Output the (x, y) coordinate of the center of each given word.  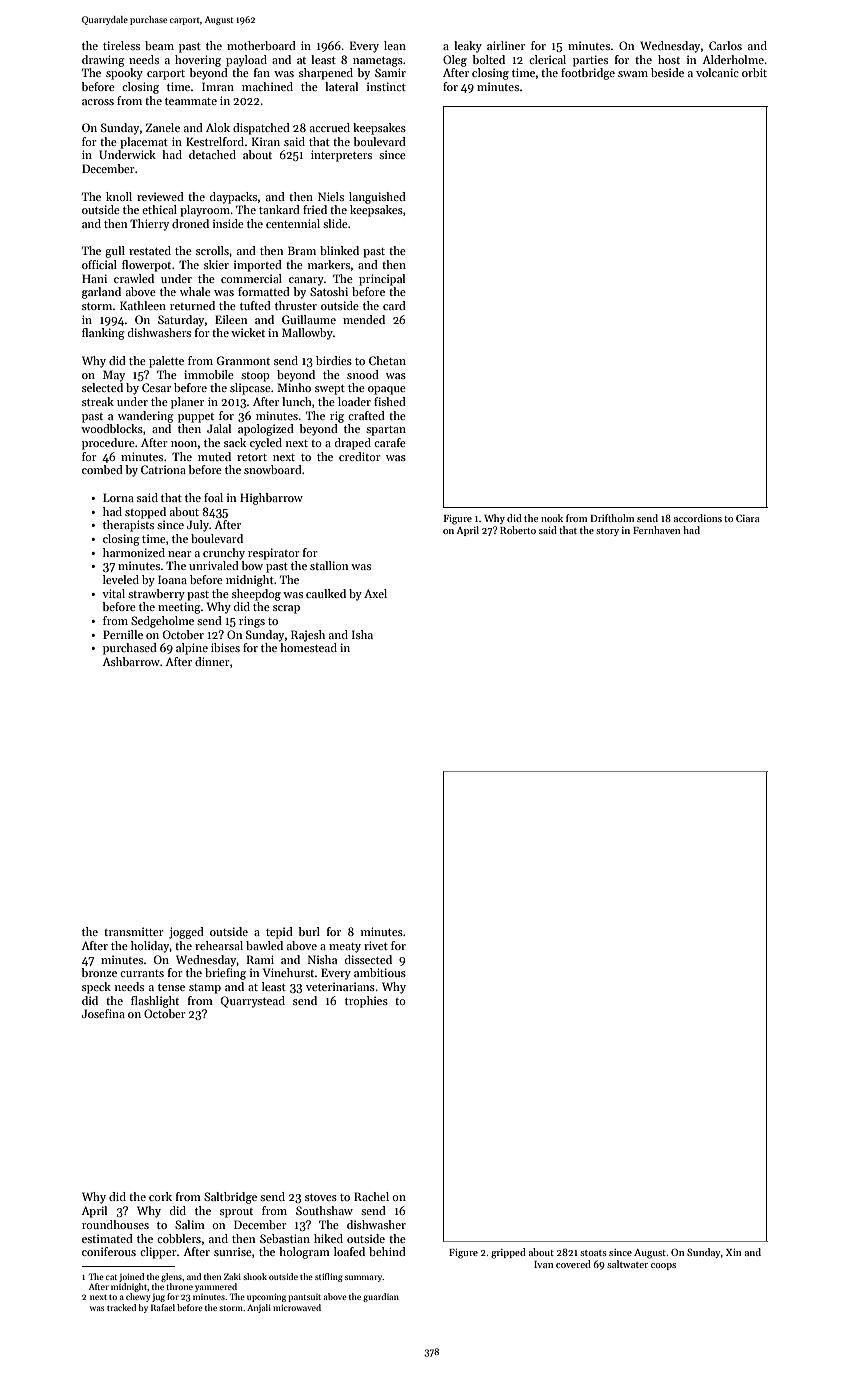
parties (590, 61)
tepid (279, 933)
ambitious (380, 972)
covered (573, 1264)
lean (395, 45)
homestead (308, 647)
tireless (121, 45)
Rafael (163, 1307)
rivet (376, 945)
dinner (212, 661)
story (607, 532)
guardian (381, 1297)
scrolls (212, 250)
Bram (302, 250)
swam (633, 74)
